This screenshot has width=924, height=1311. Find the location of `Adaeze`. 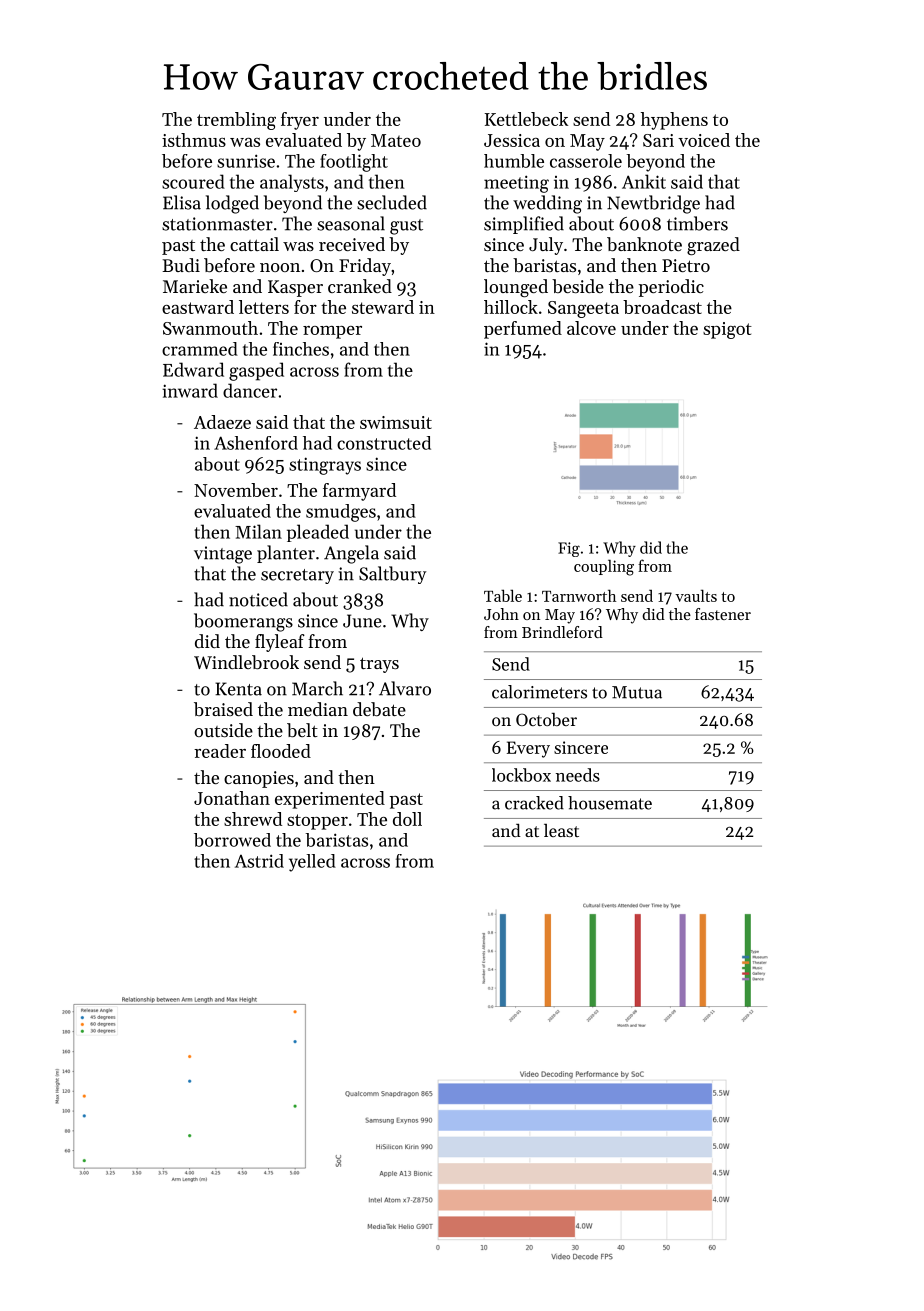

Adaeze is located at coordinates (222, 422).
